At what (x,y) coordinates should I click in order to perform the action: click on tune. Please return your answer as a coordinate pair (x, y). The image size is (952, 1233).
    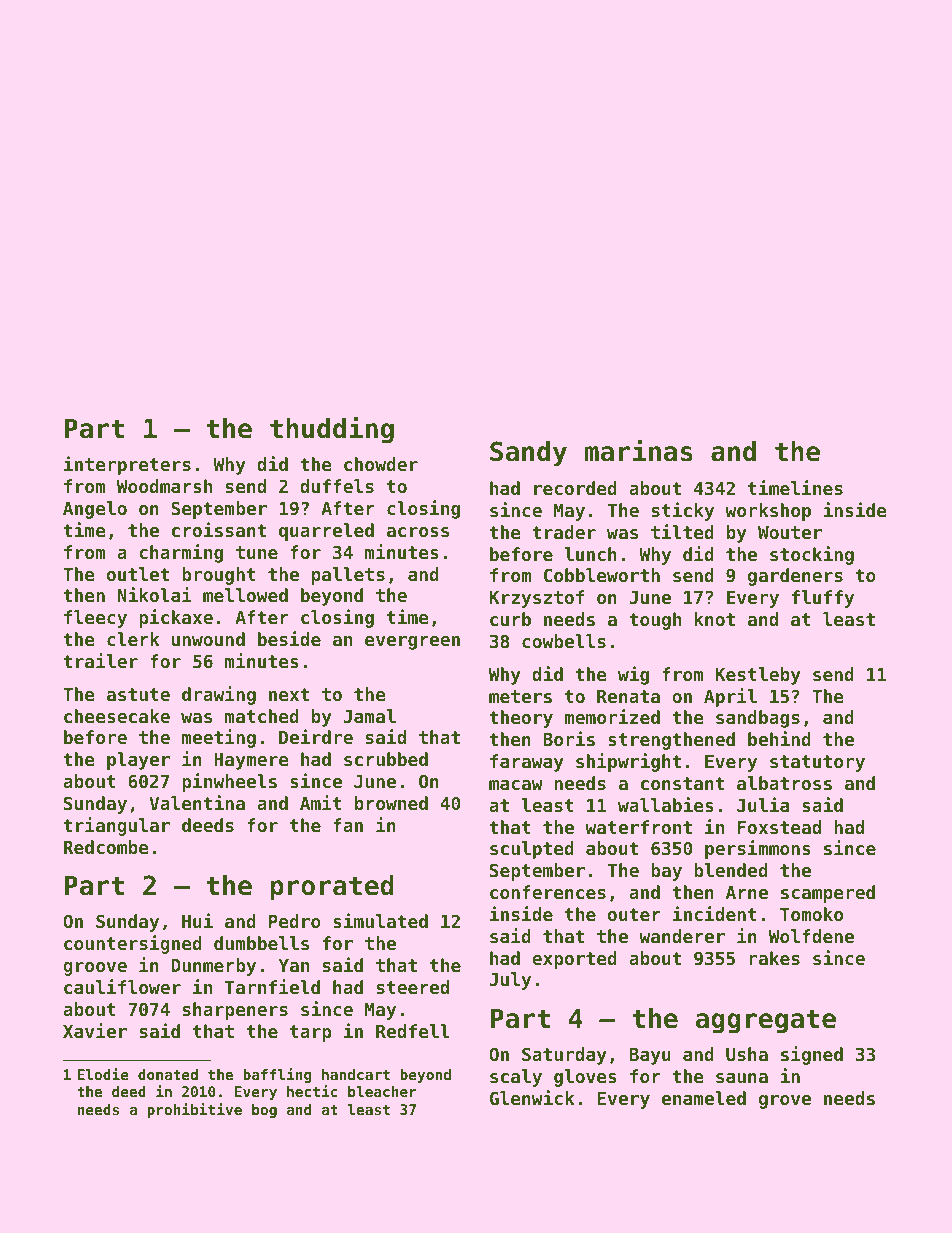
    Looking at the image, I should click on (257, 552).
